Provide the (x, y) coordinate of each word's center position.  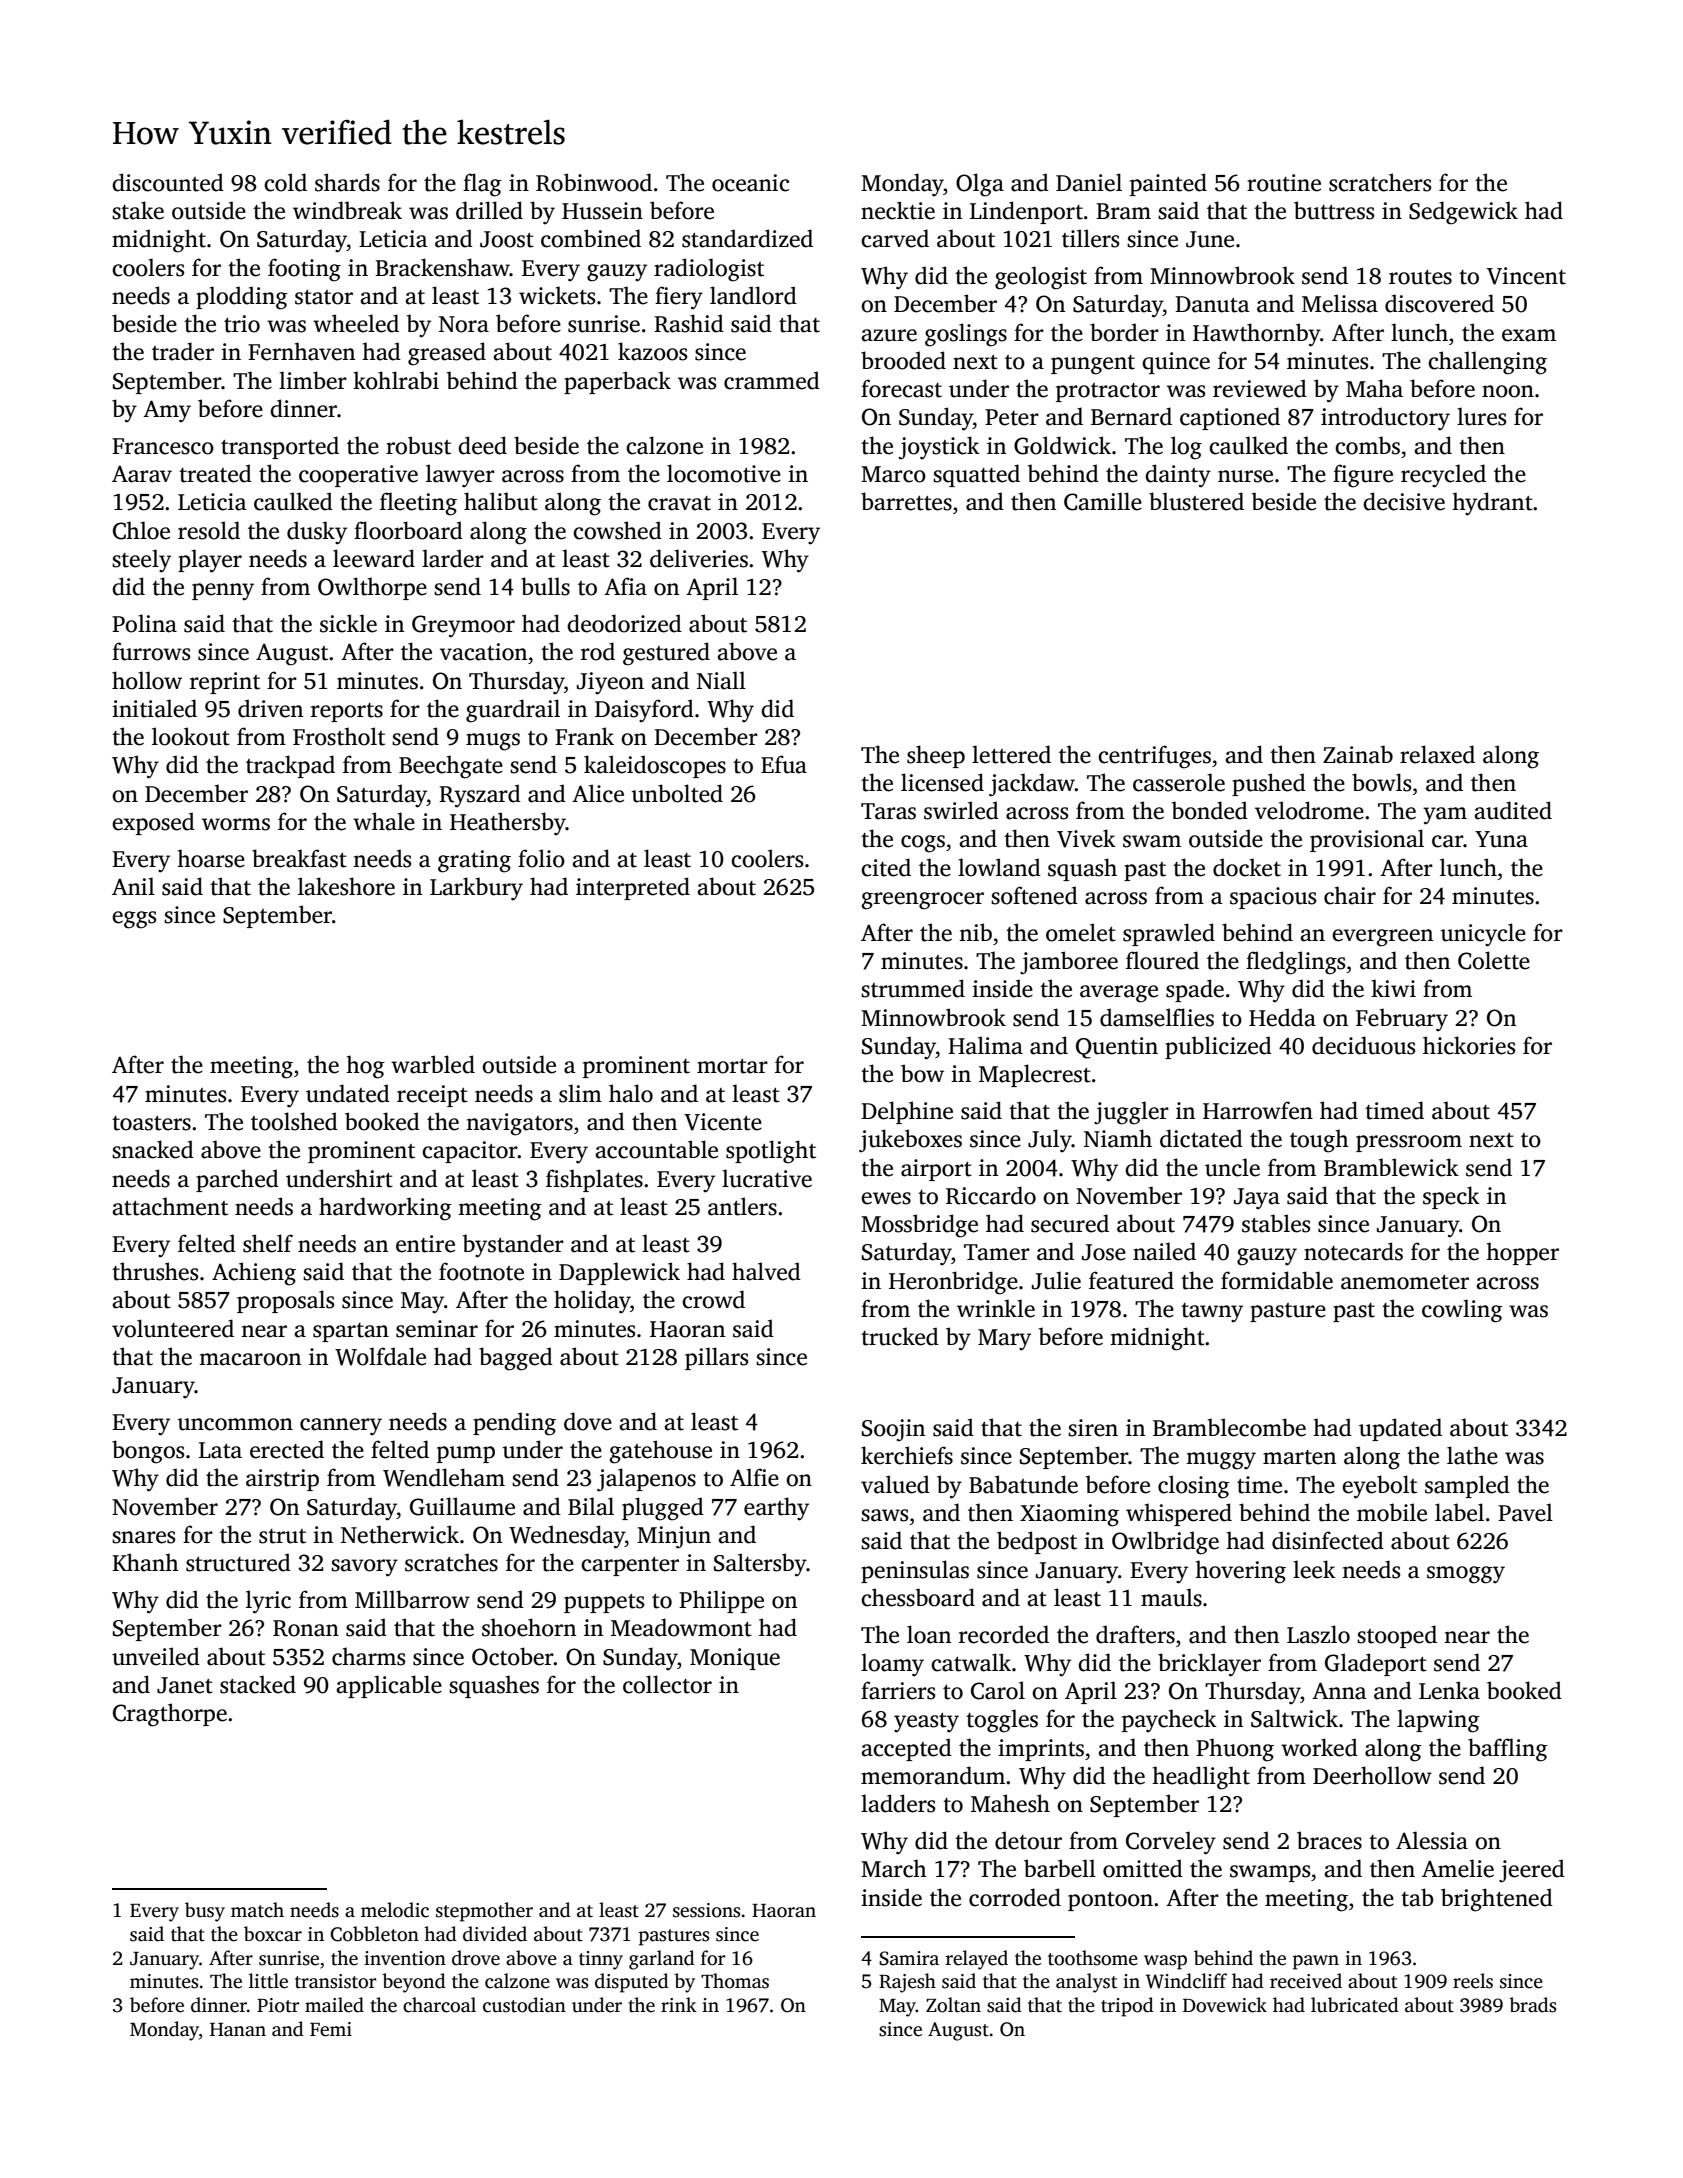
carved (895, 238)
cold (285, 182)
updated (1400, 1429)
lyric (268, 1602)
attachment (170, 1206)
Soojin (893, 1430)
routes (1420, 277)
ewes (886, 1198)
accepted (906, 1749)
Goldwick (1062, 445)
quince (1176, 363)
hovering (1240, 1572)
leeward (374, 558)
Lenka (1449, 1690)
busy (205, 1912)
